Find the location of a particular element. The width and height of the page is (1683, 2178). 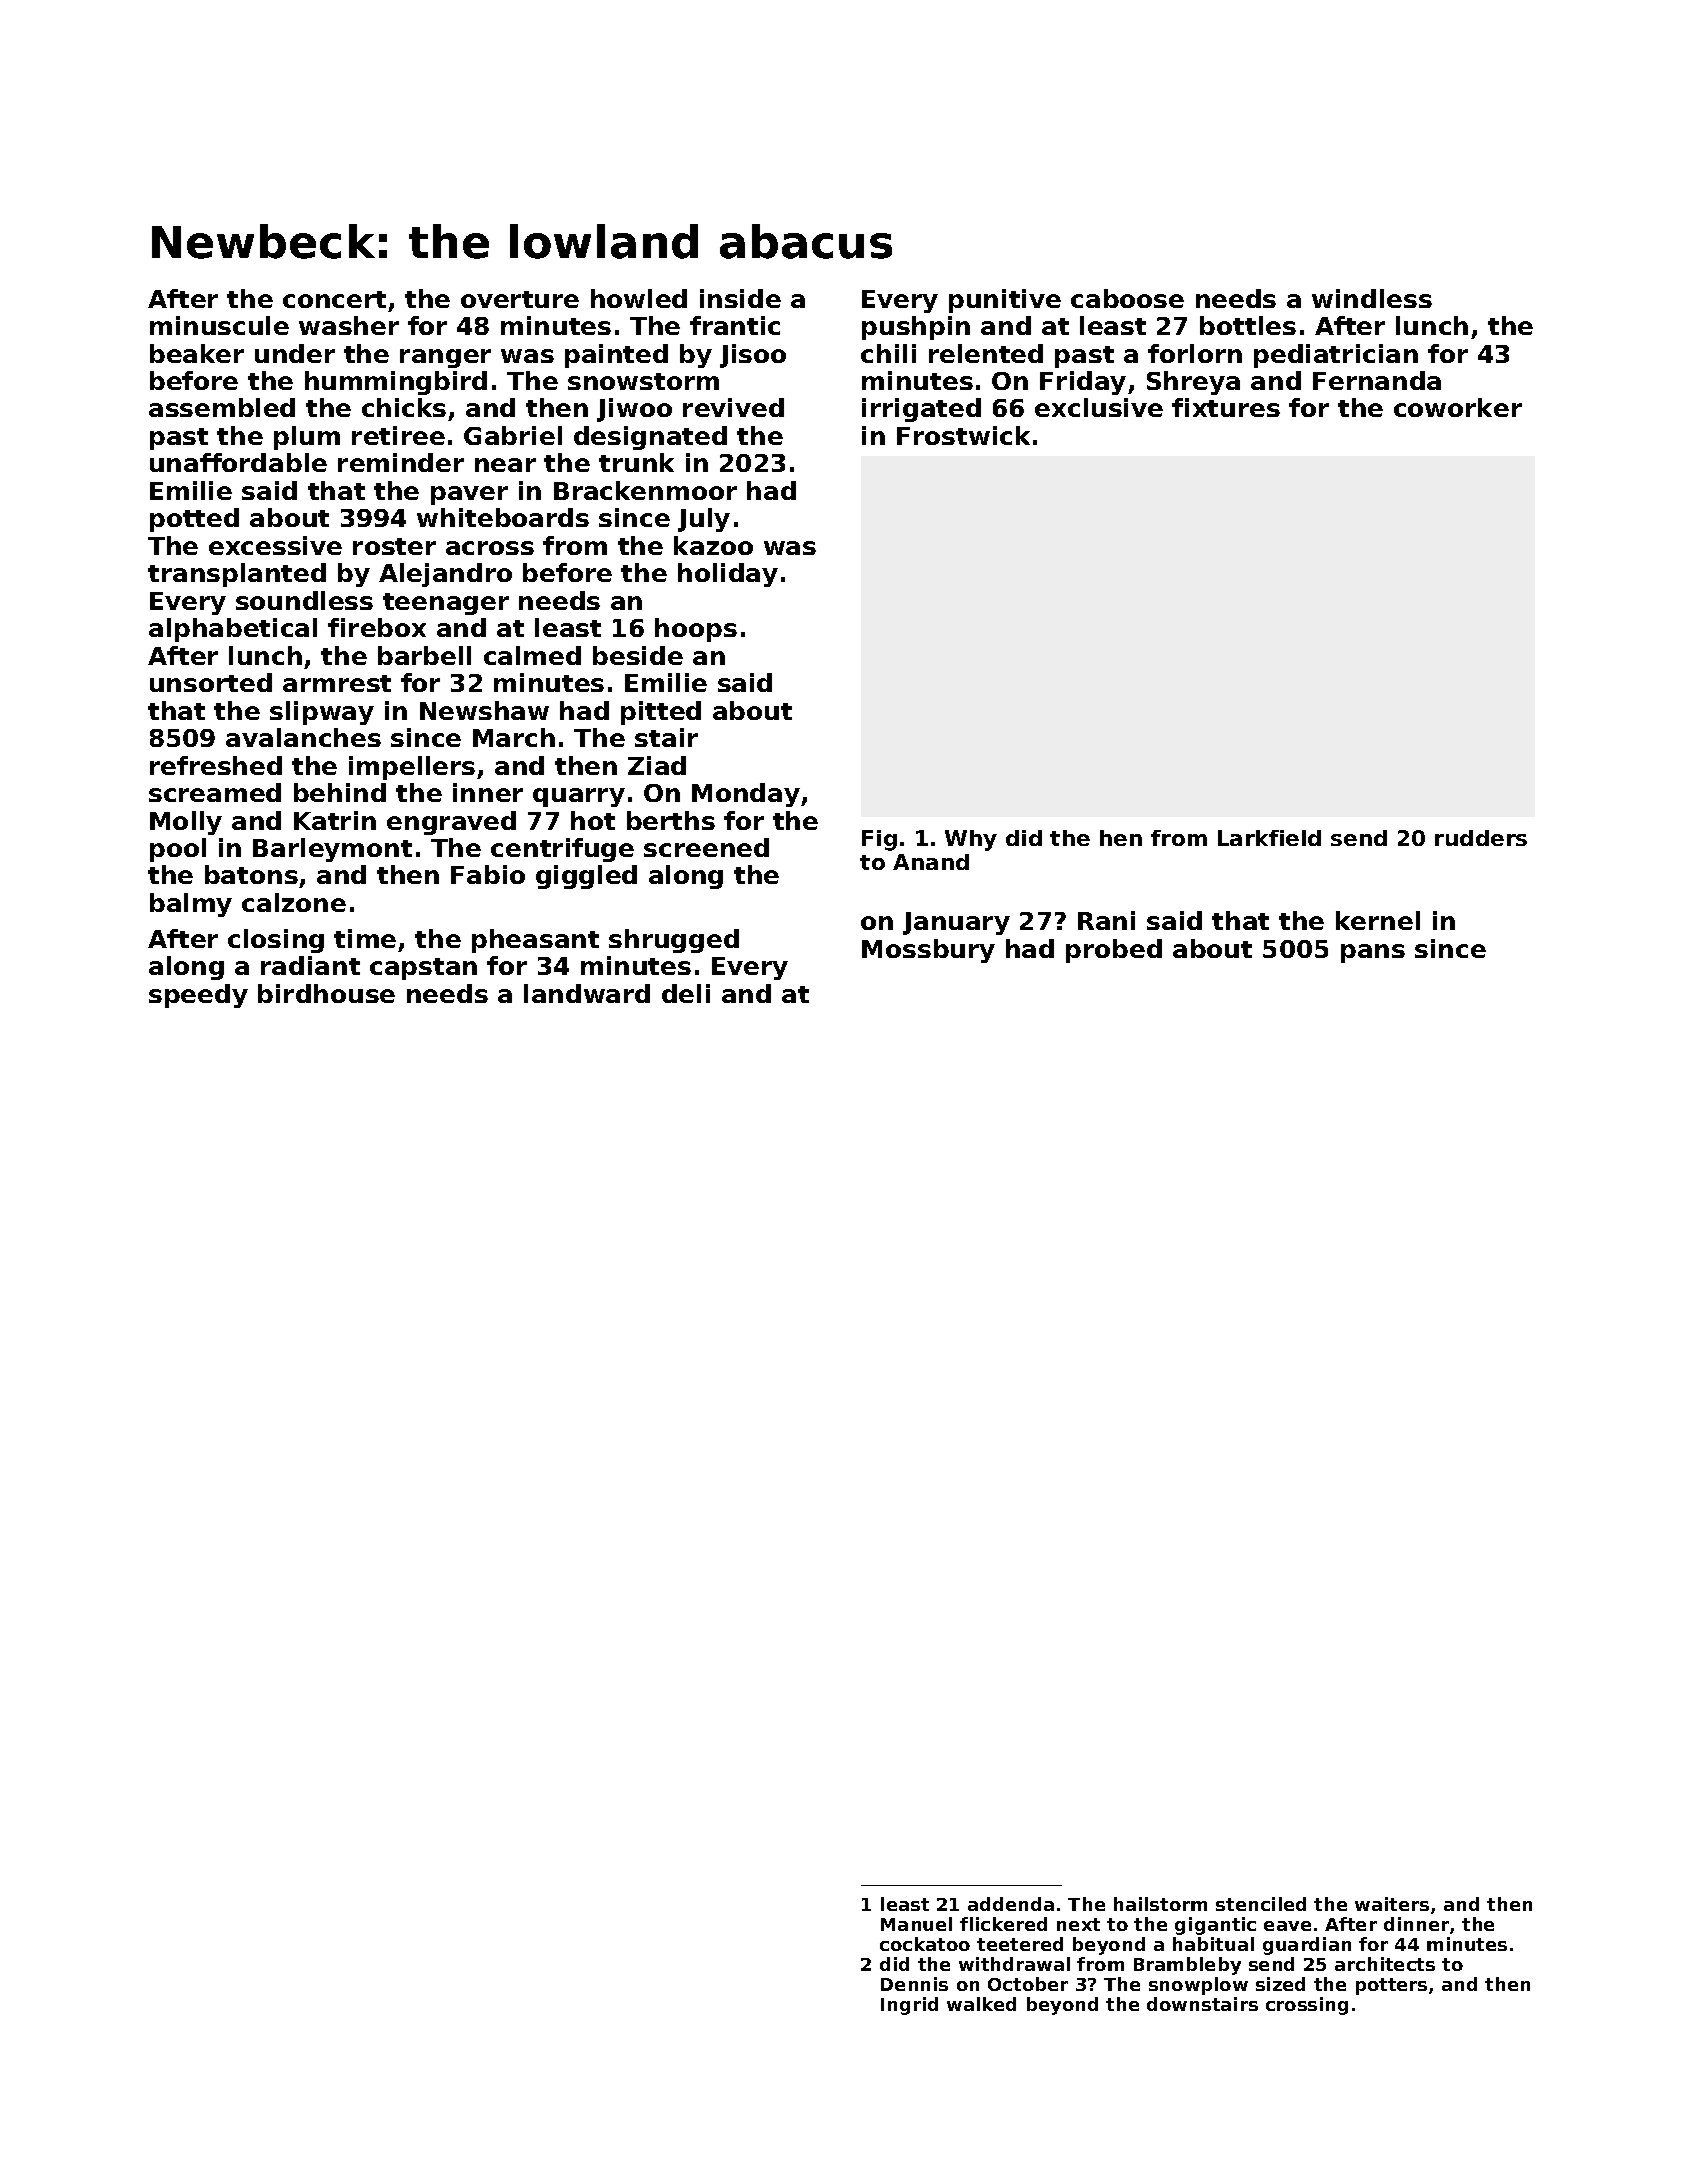

pans is located at coordinates (1373, 953).
